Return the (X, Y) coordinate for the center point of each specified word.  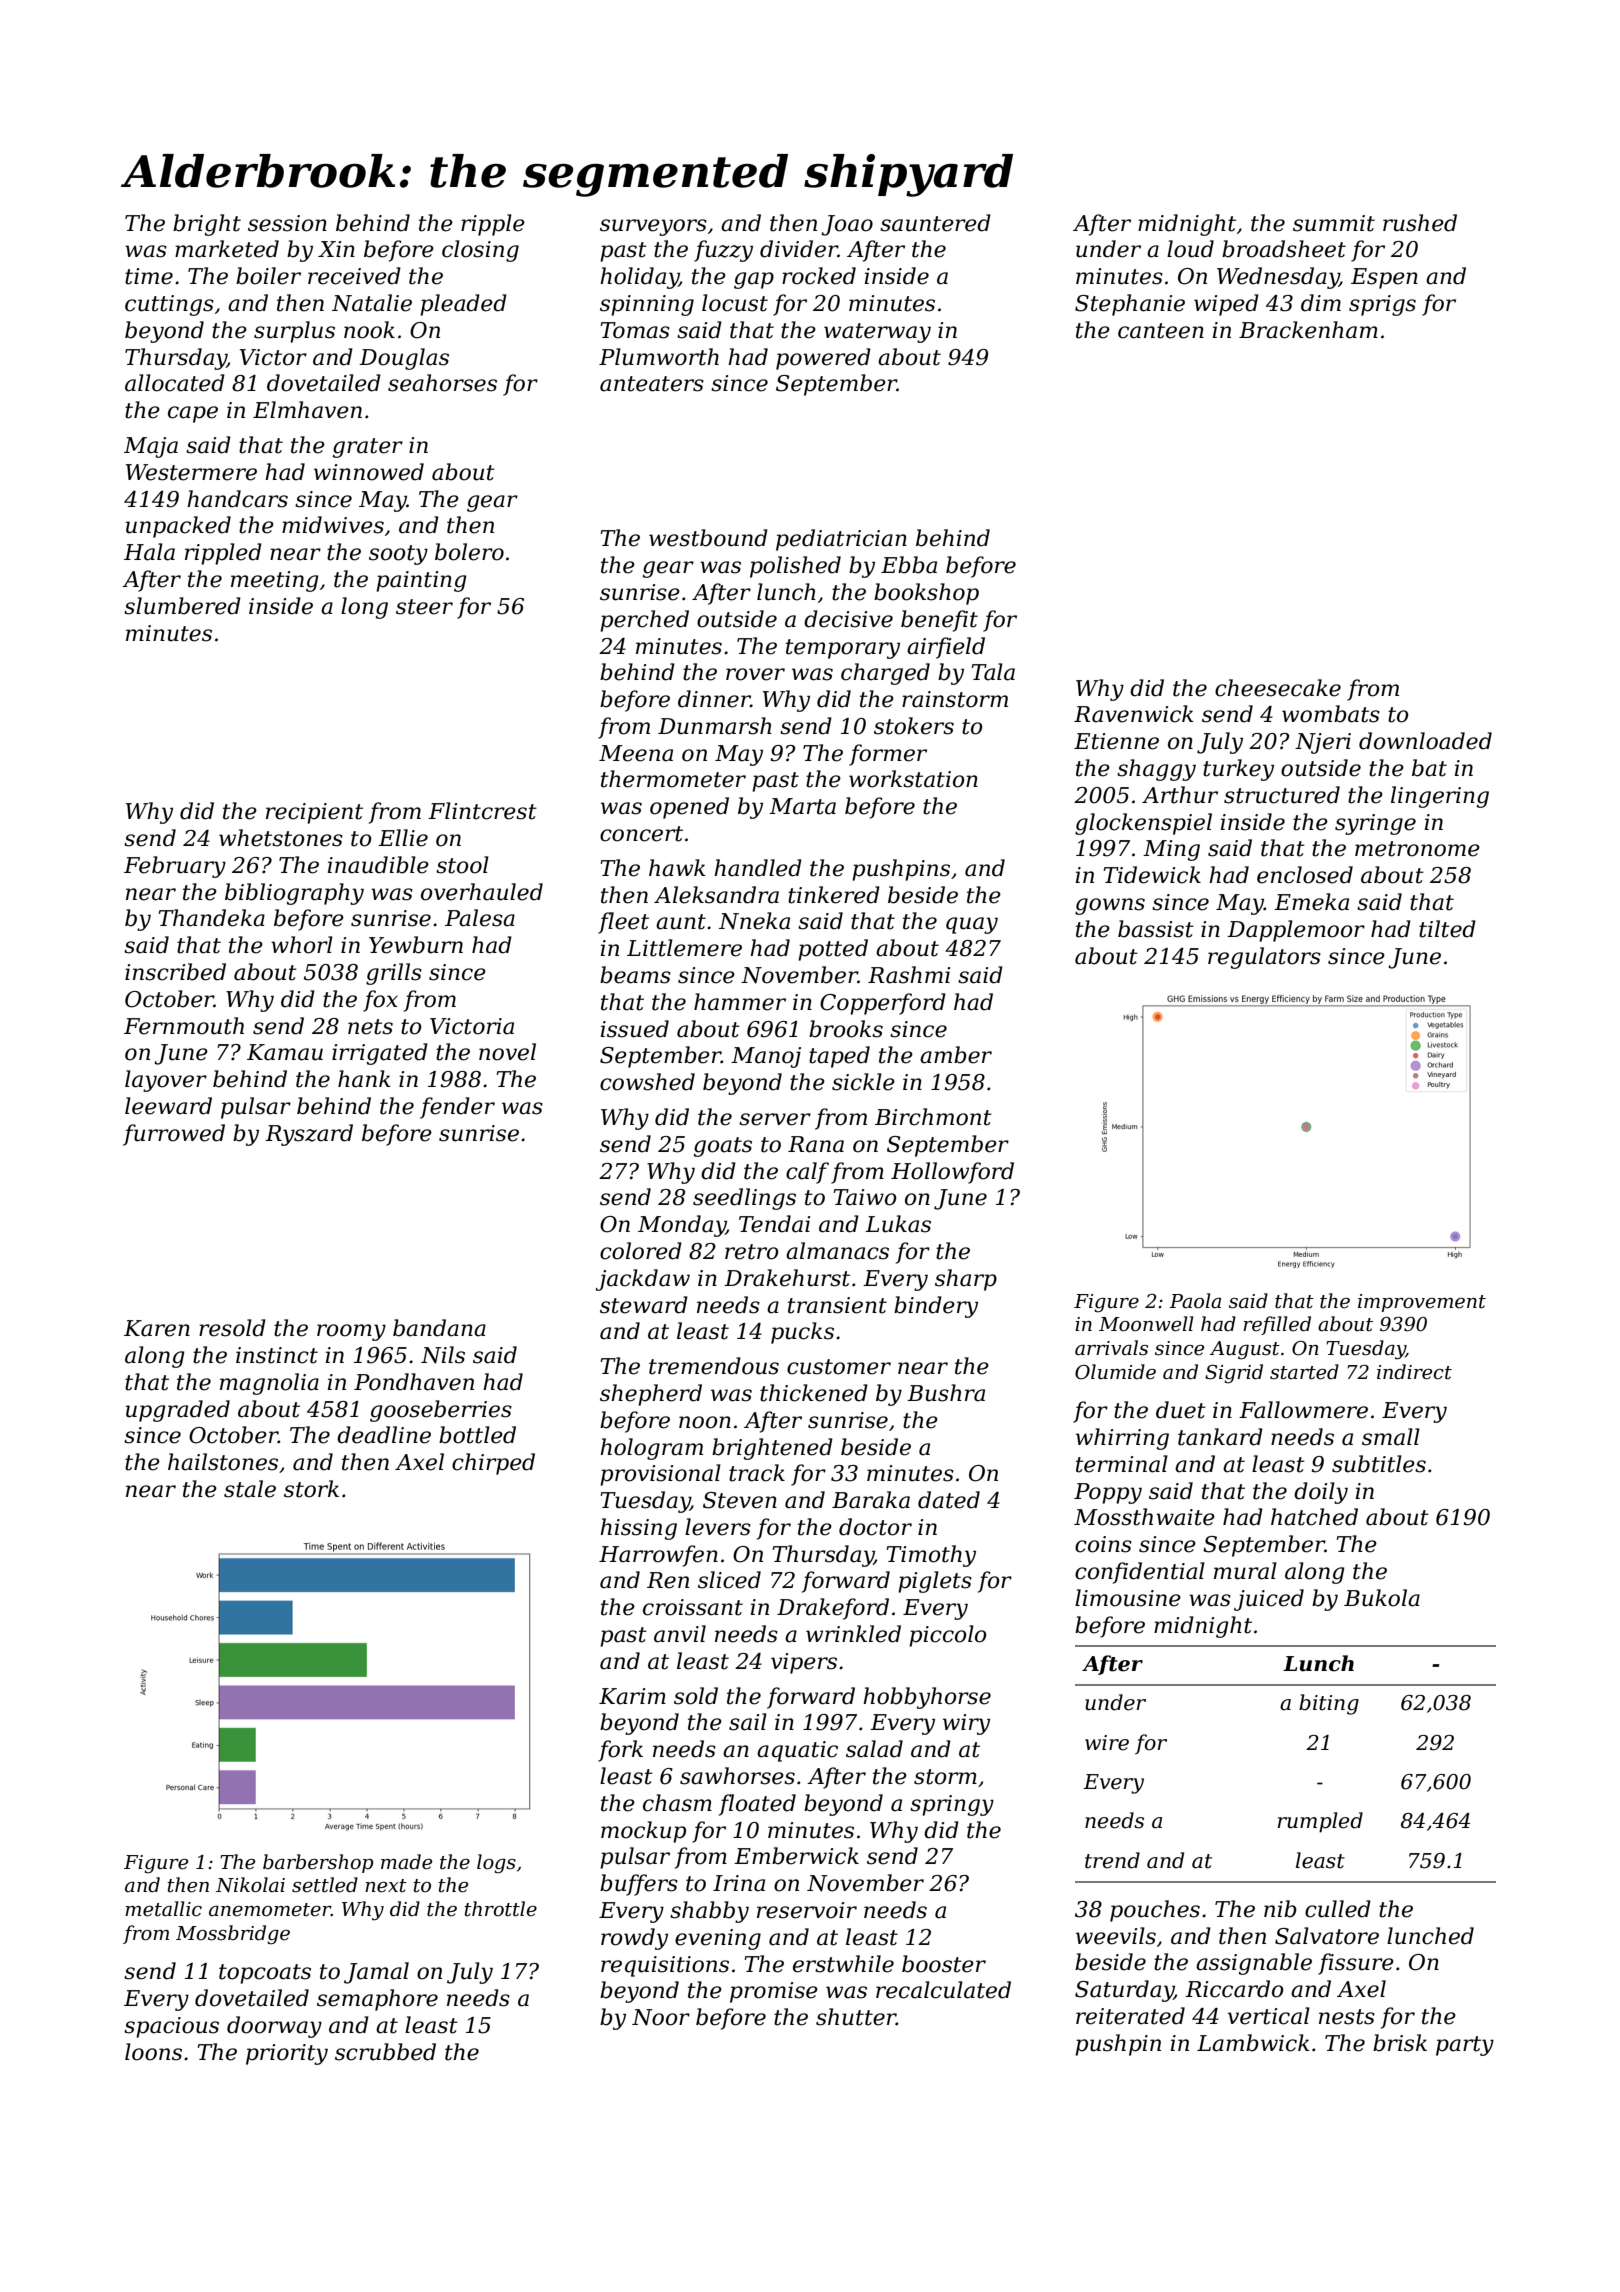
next (386, 1886)
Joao (847, 225)
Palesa (480, 918)
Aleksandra (716, 895)
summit (1334, 223)
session (287, 223)
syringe (1375, 824)
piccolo (948, 1636)
